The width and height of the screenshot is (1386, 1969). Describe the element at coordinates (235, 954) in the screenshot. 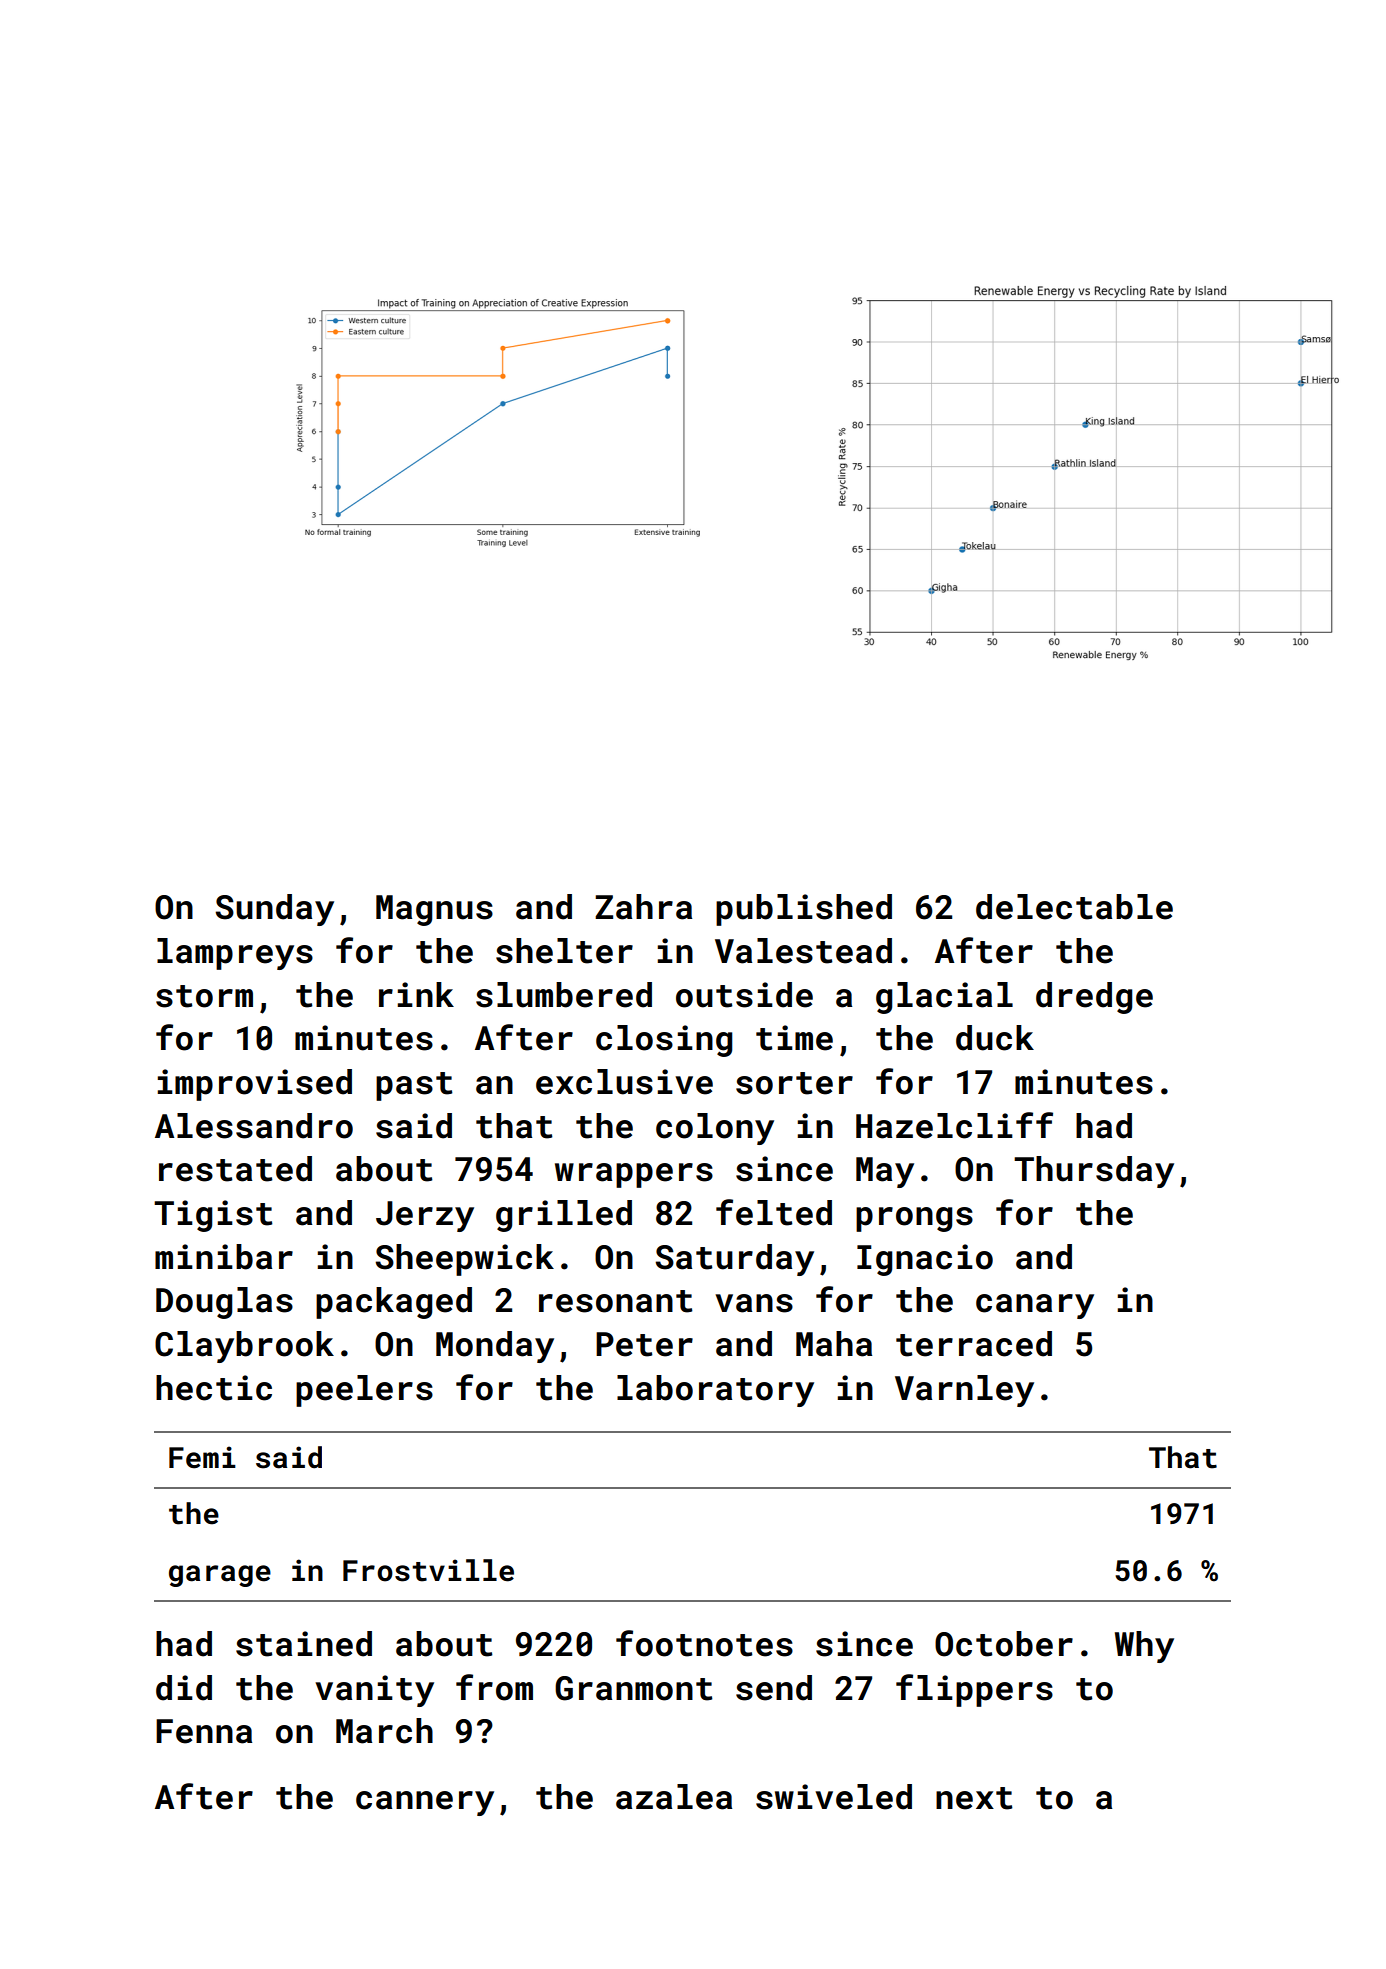

I see `lampreys` at that location.
